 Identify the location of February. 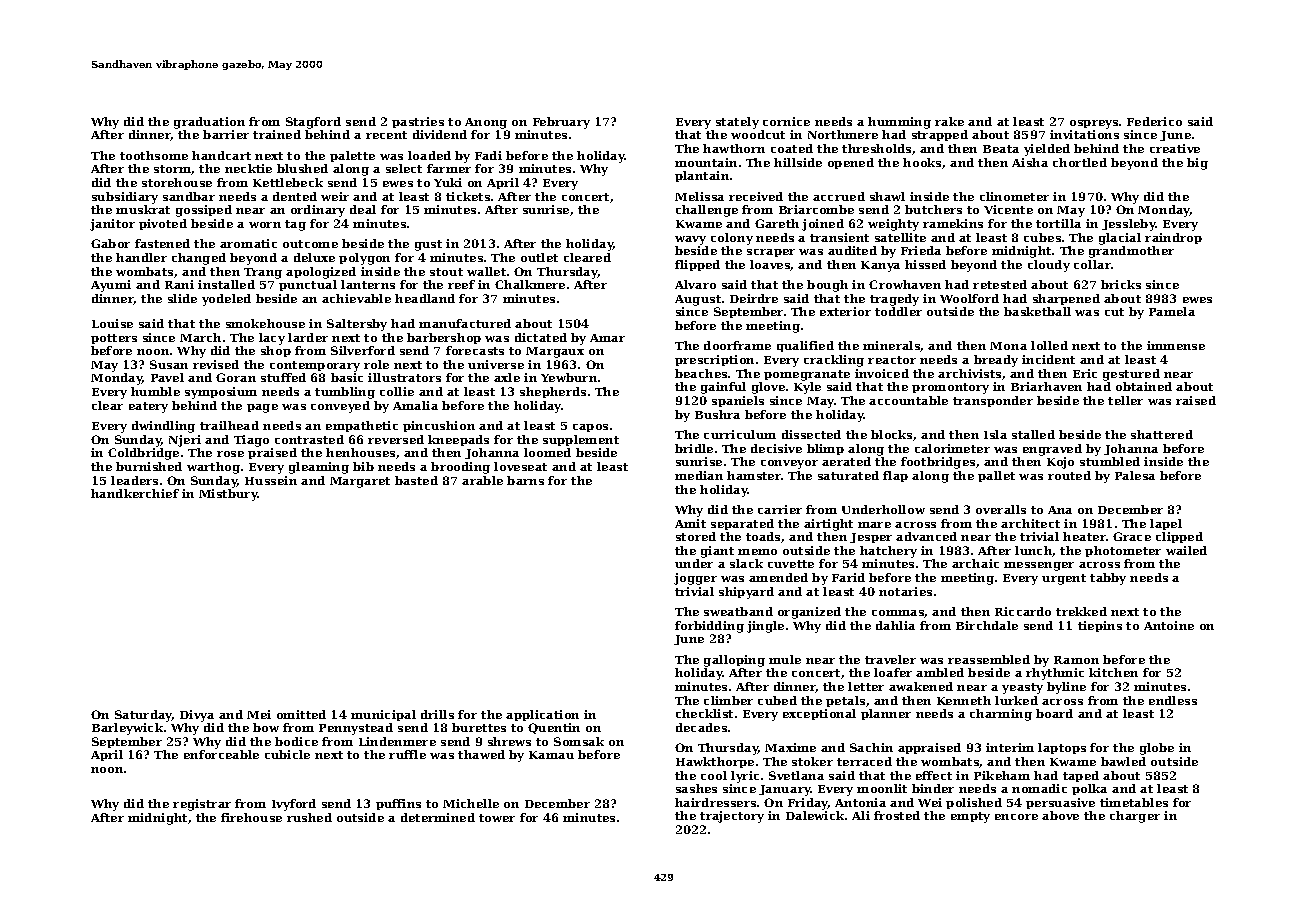
(561, 123).
